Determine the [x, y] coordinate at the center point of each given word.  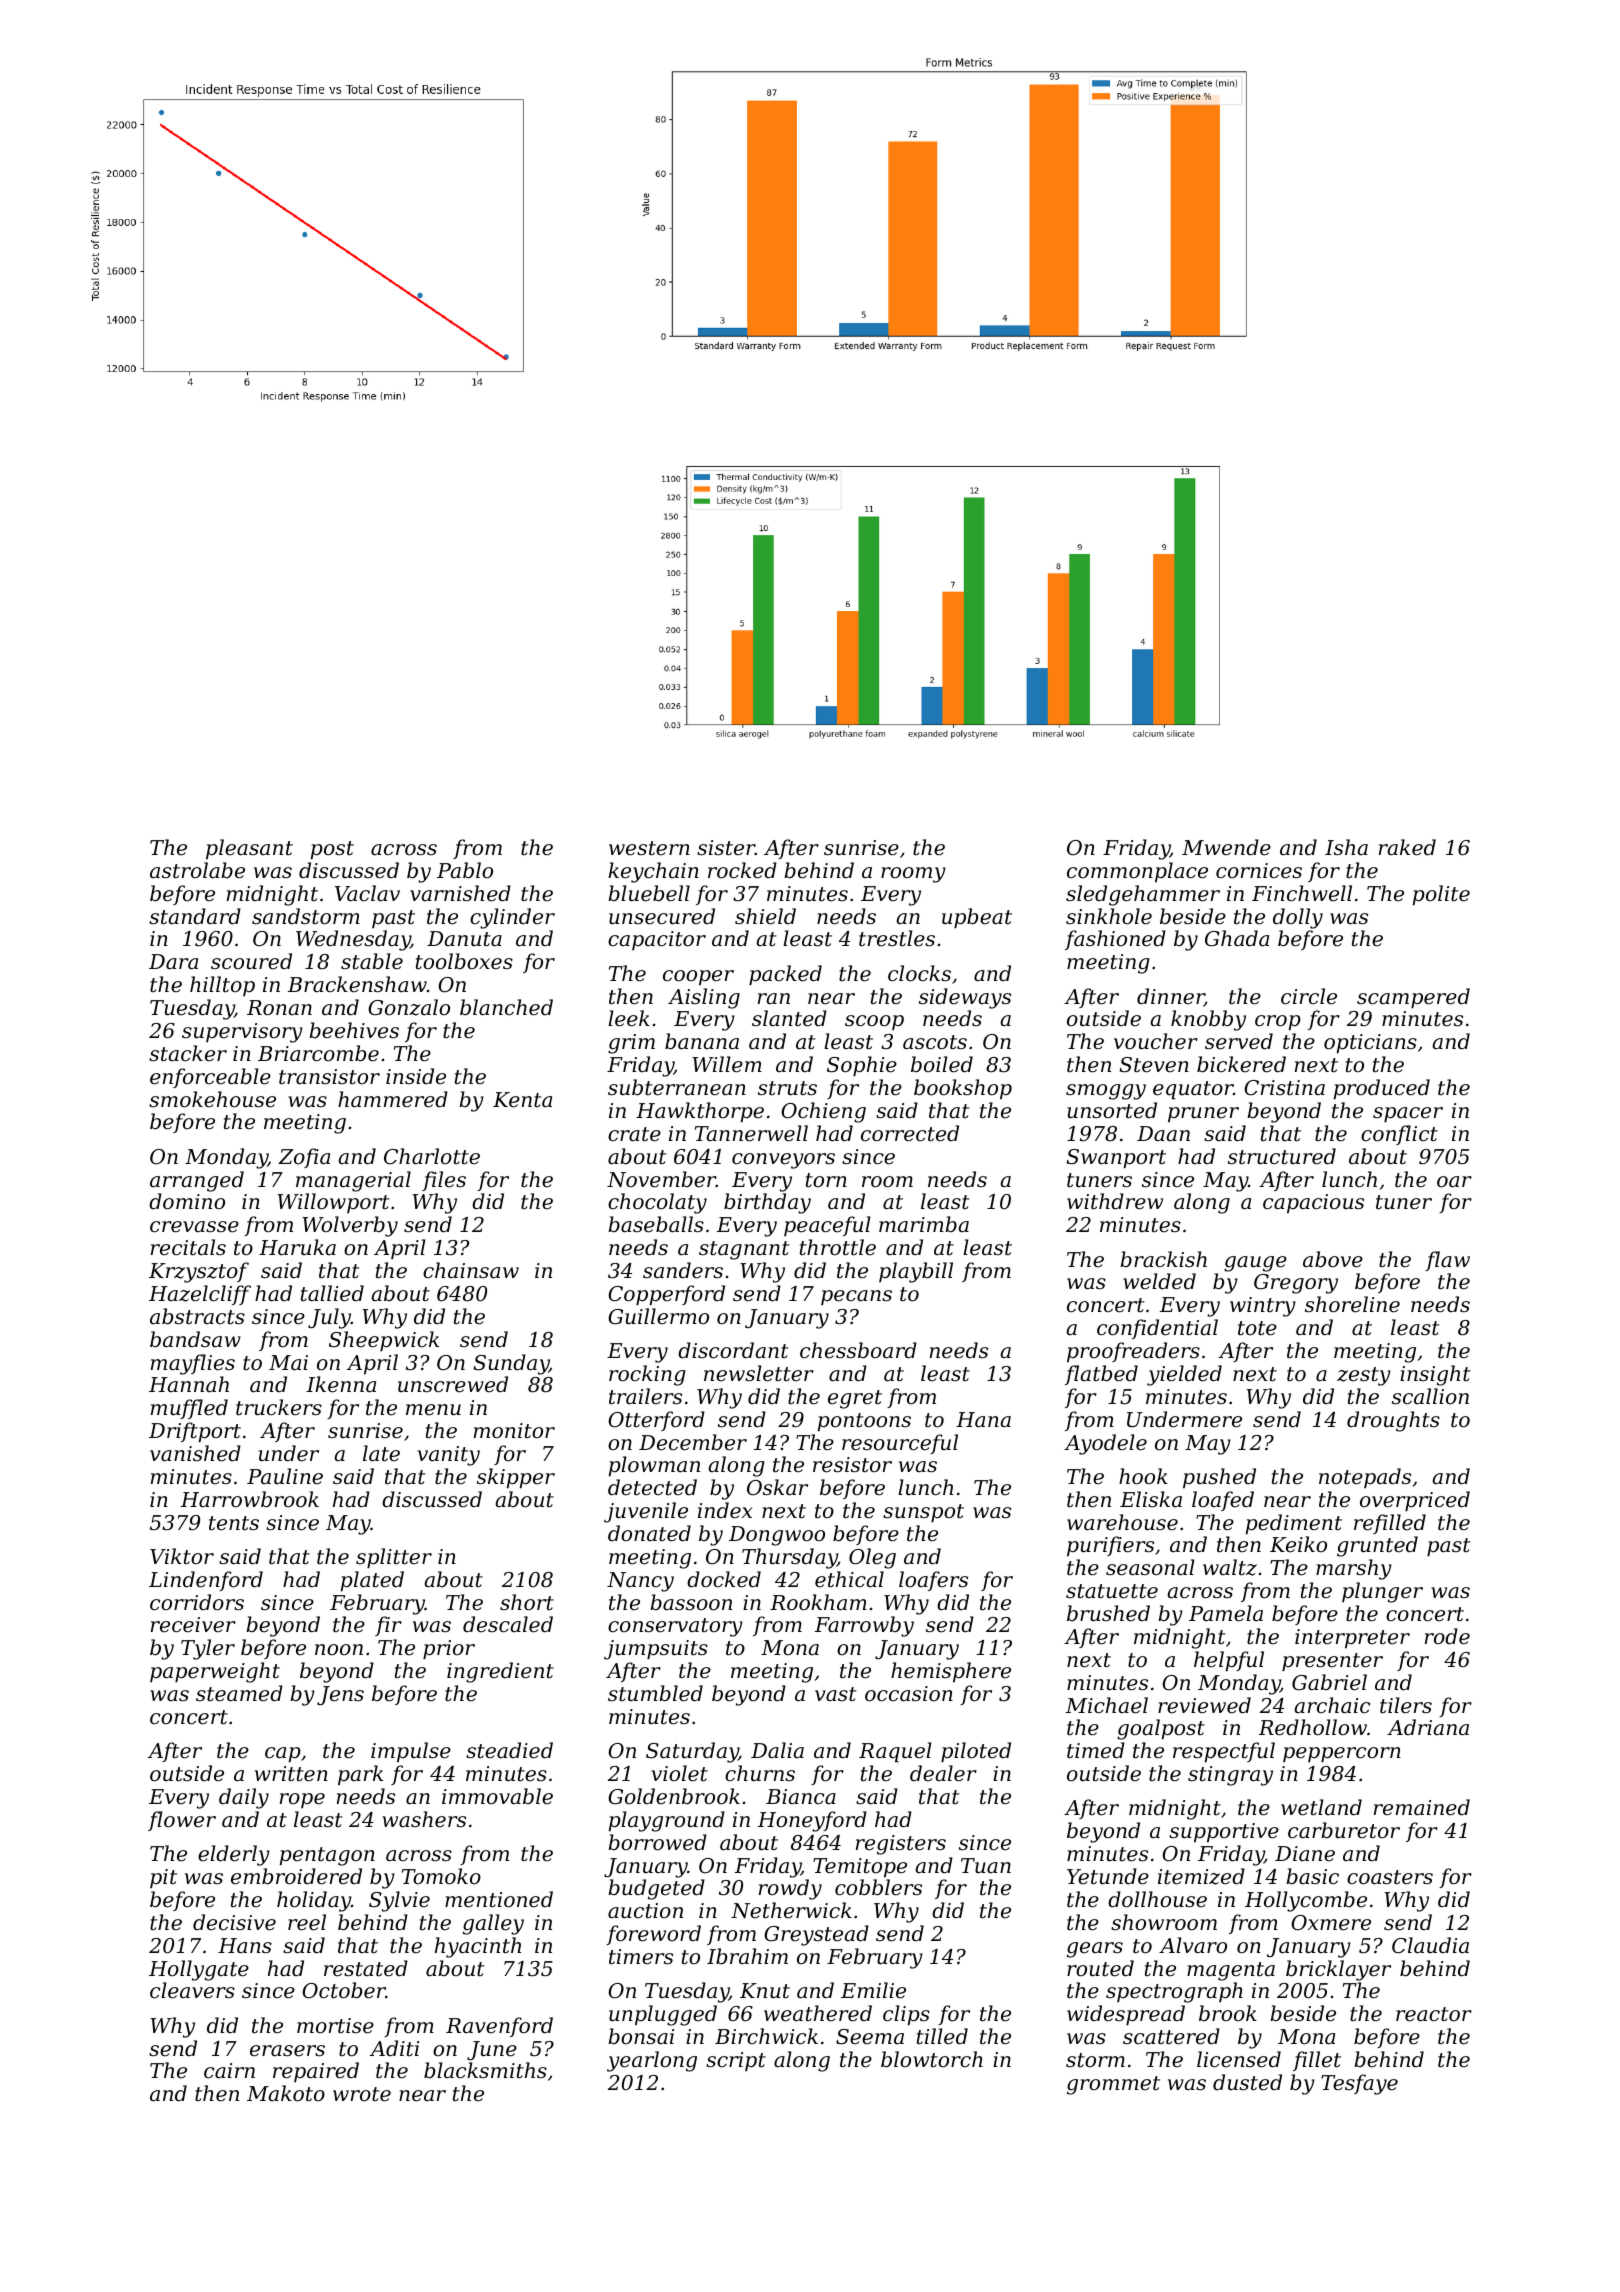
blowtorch [932, 2059]
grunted [1377, 1546]
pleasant [249, 849]
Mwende [1226, 847]
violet [680, 1773]
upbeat [977, 918]
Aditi [394, 2048]
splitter [394, 1558]
